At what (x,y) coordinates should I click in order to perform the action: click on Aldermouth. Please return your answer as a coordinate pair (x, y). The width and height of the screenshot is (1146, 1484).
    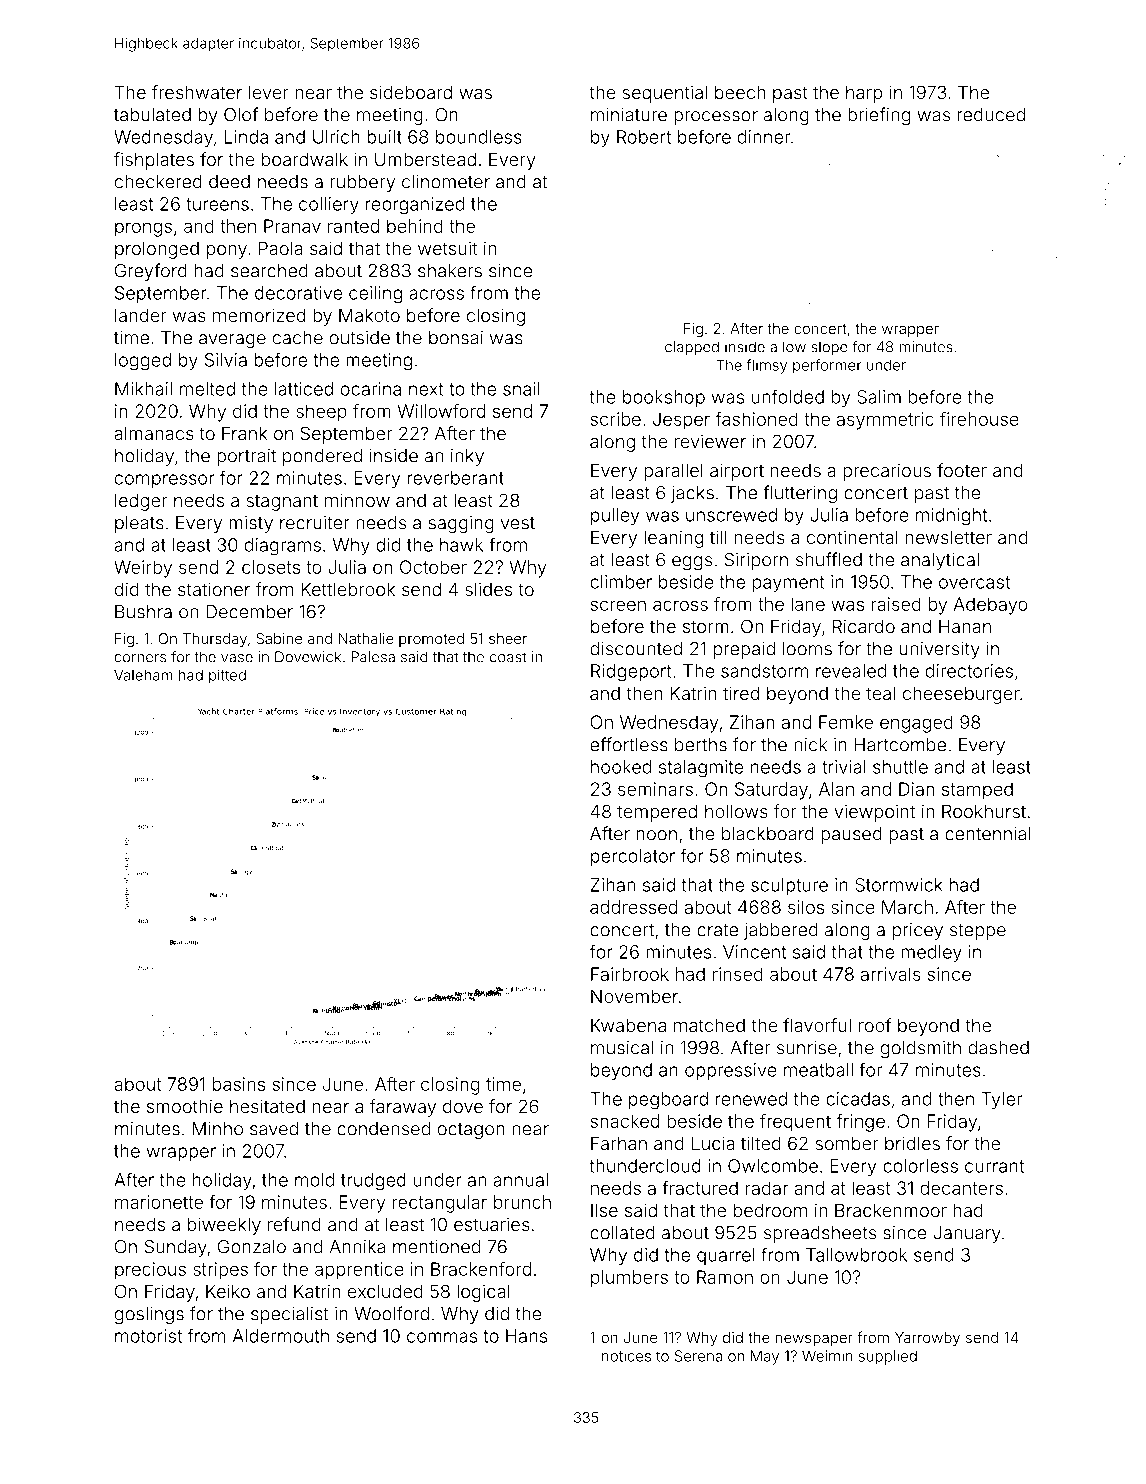
    Looking at the image, I should click on (281, 1336).
